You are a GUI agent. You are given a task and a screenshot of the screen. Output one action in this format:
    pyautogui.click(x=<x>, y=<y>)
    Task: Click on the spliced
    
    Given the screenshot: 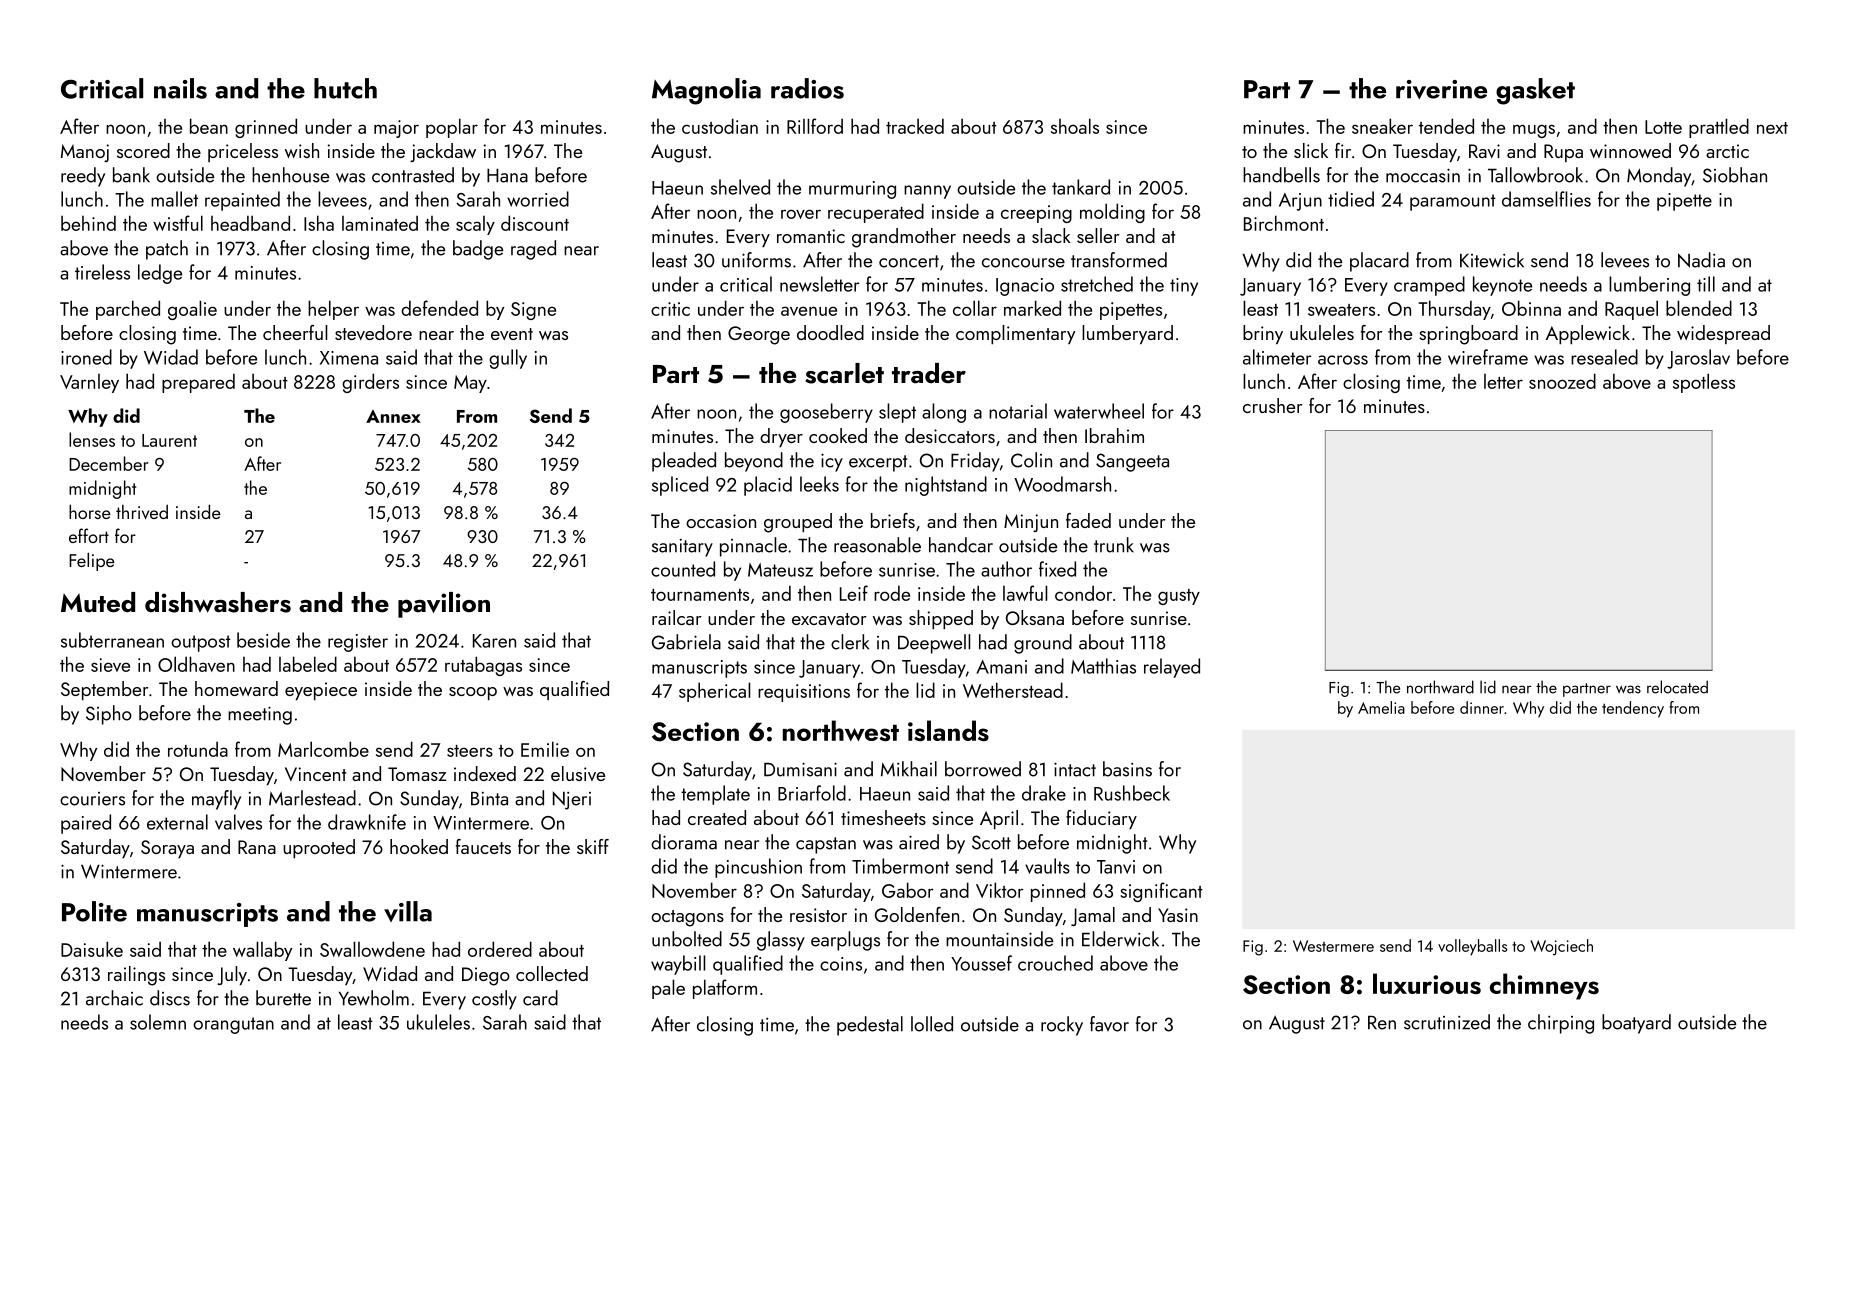 What is the action you would take?
    pyautogui.click(x=680, y=486)
